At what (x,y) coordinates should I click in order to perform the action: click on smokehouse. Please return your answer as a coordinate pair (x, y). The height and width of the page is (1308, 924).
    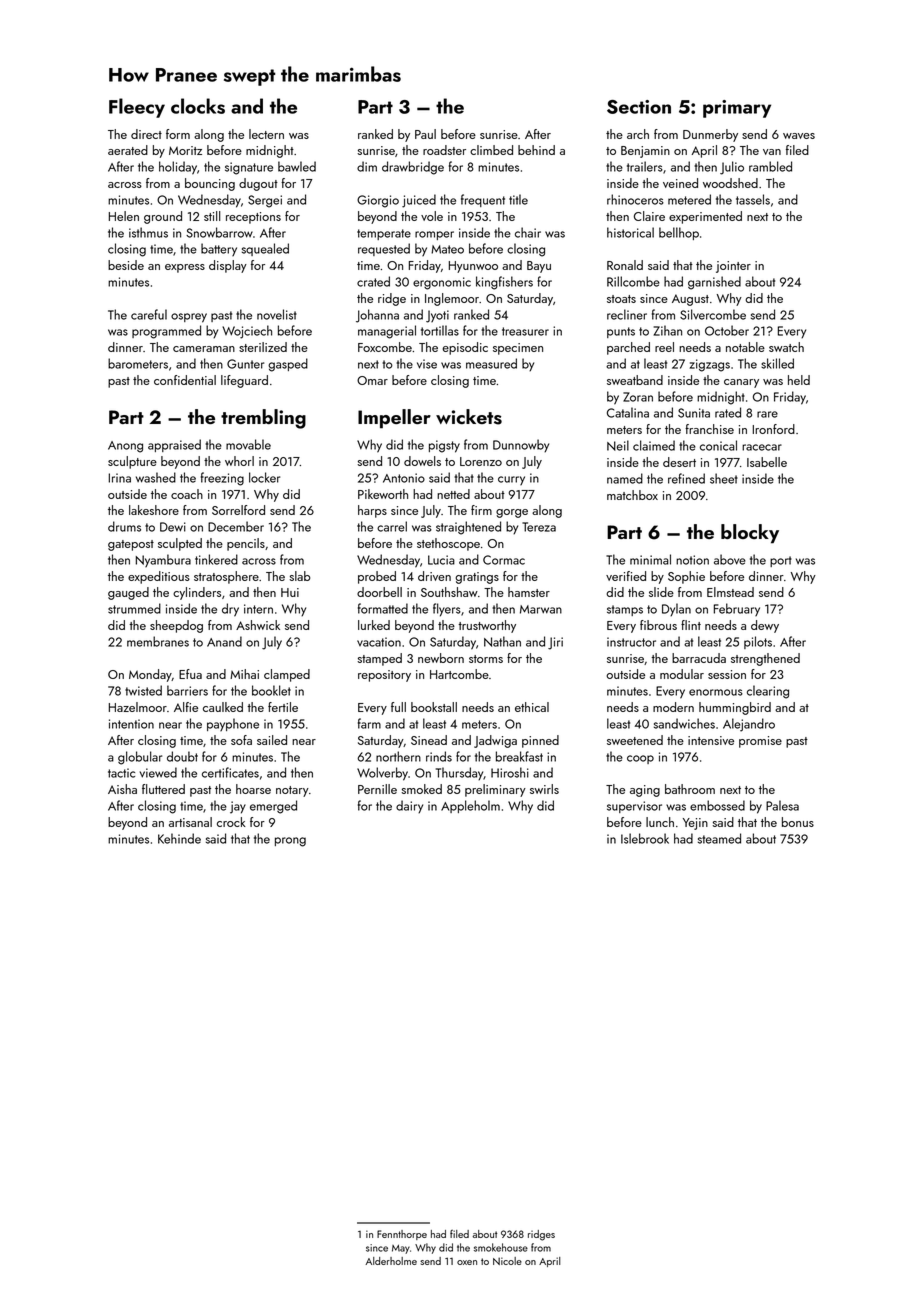
    Looking at the image, I should click on (501, 1247).
